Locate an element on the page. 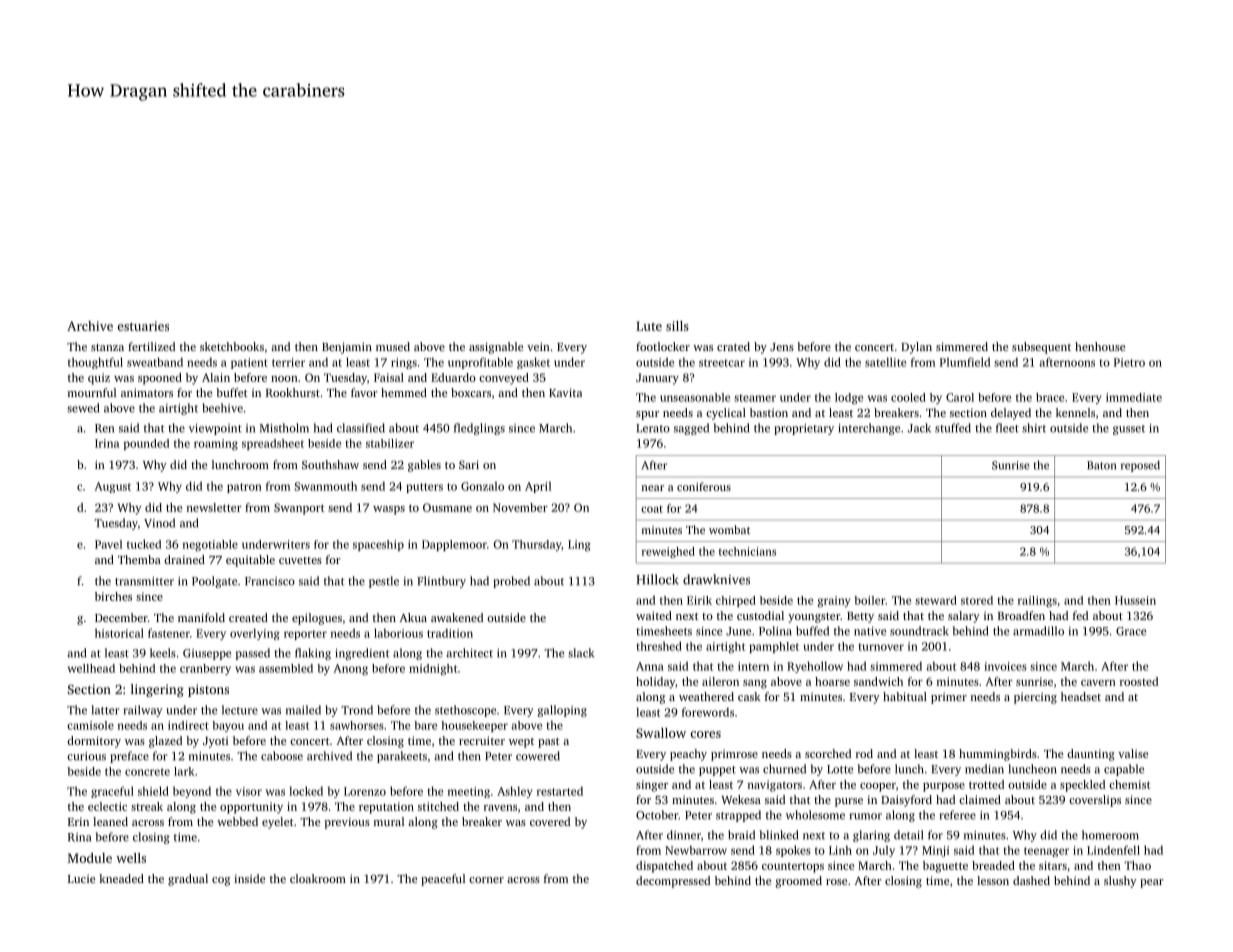 The width and height of the document is (1233, 952). Benjamin is located at coordinates (347, 348).
